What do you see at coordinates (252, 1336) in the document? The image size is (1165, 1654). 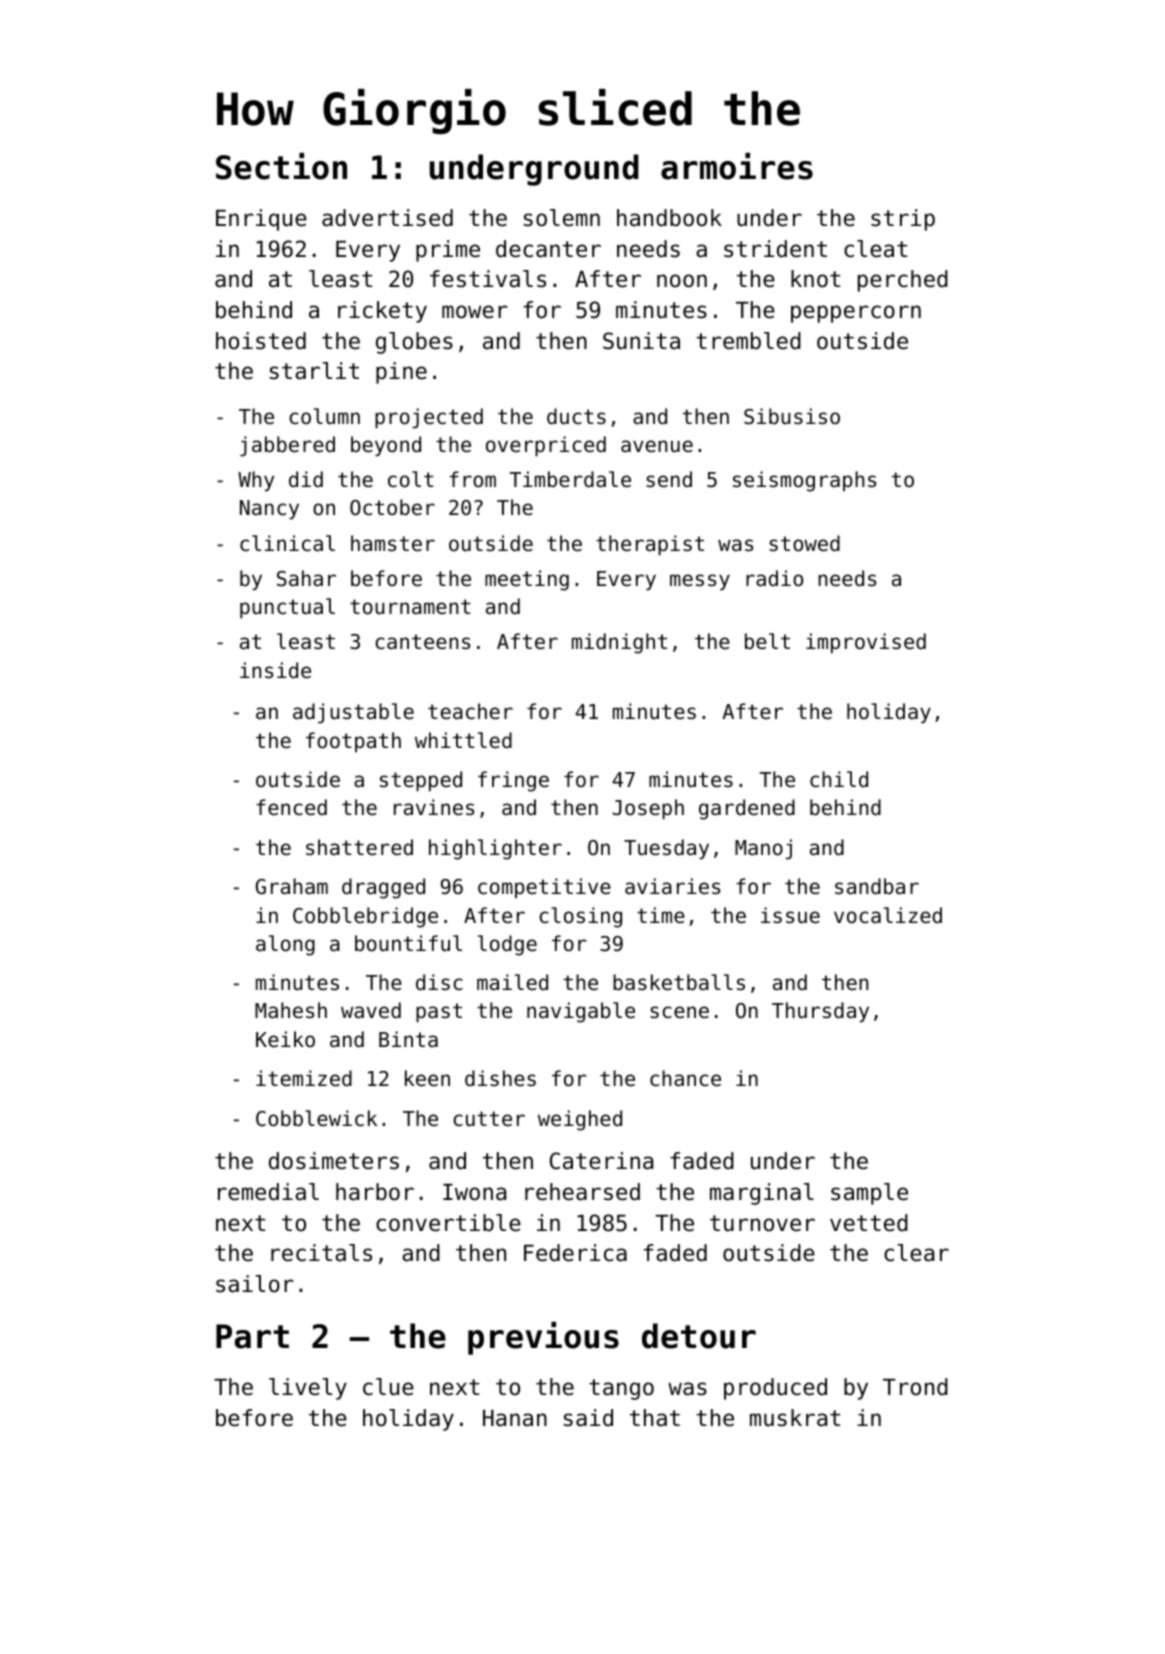 I see `Part` at bounding box center [252, 1336].
